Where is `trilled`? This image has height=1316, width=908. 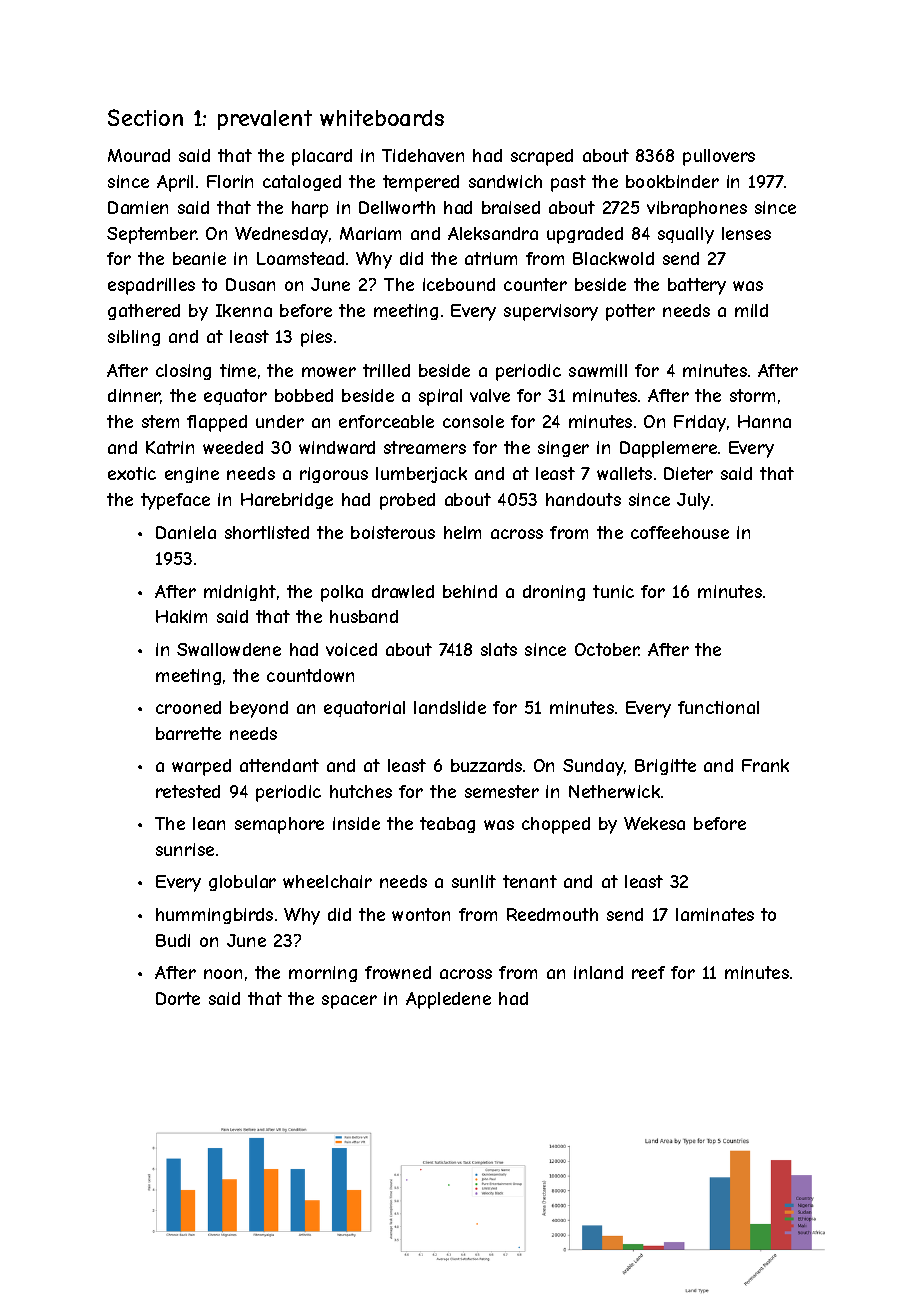 trilled is located at coordinates (386, 370).
